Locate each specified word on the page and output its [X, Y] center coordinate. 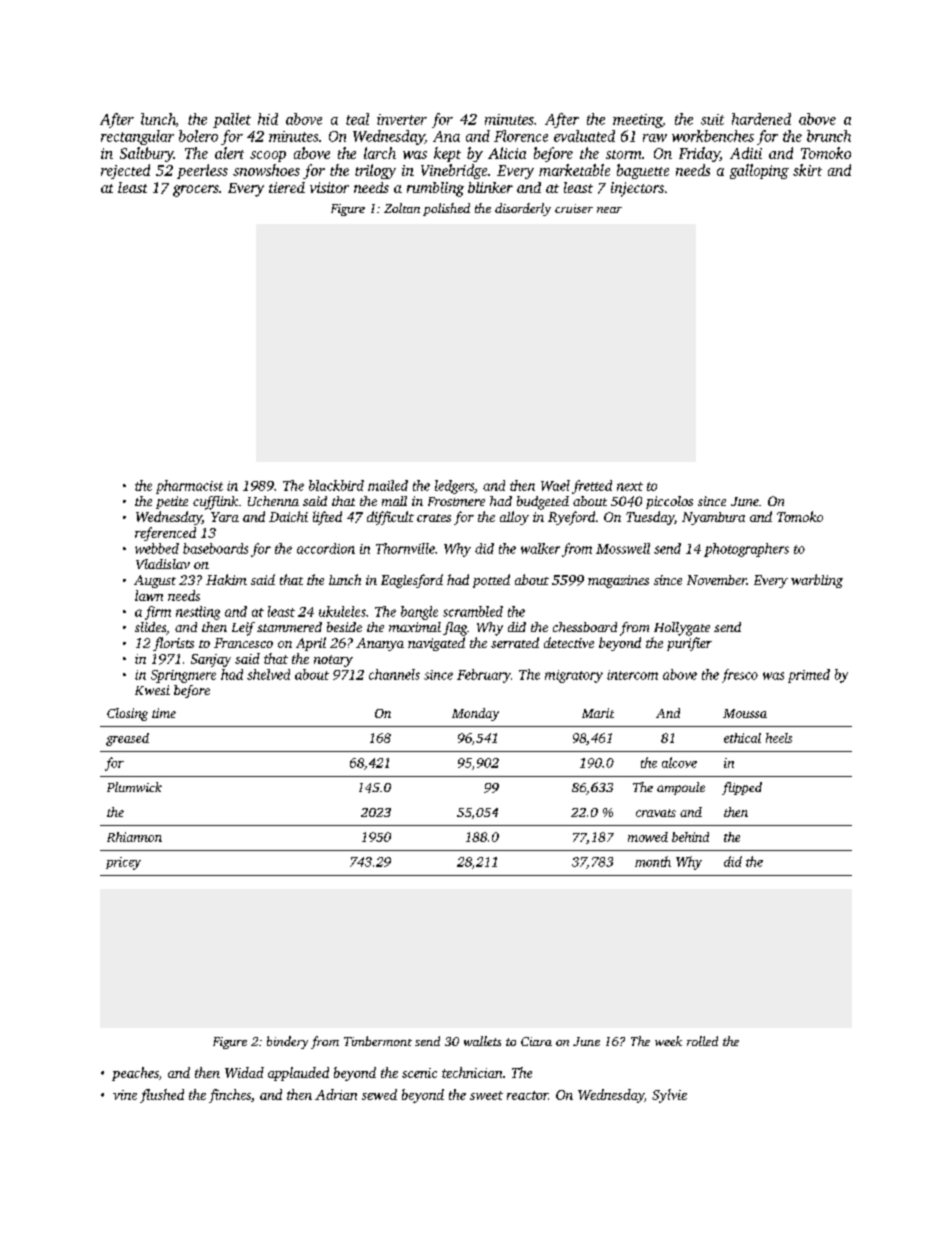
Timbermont [378, 1041]
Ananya [380, 644]
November [717, 580]
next [630, 486]
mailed [388, 485]
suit [712, 119]
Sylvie [669, 1096]
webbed [157, 548]
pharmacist [189, 487]
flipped [742, 788]
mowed [648, 837]
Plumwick [134, 787]
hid [268, 119]
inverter [402, 119]
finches [230, 1096]
